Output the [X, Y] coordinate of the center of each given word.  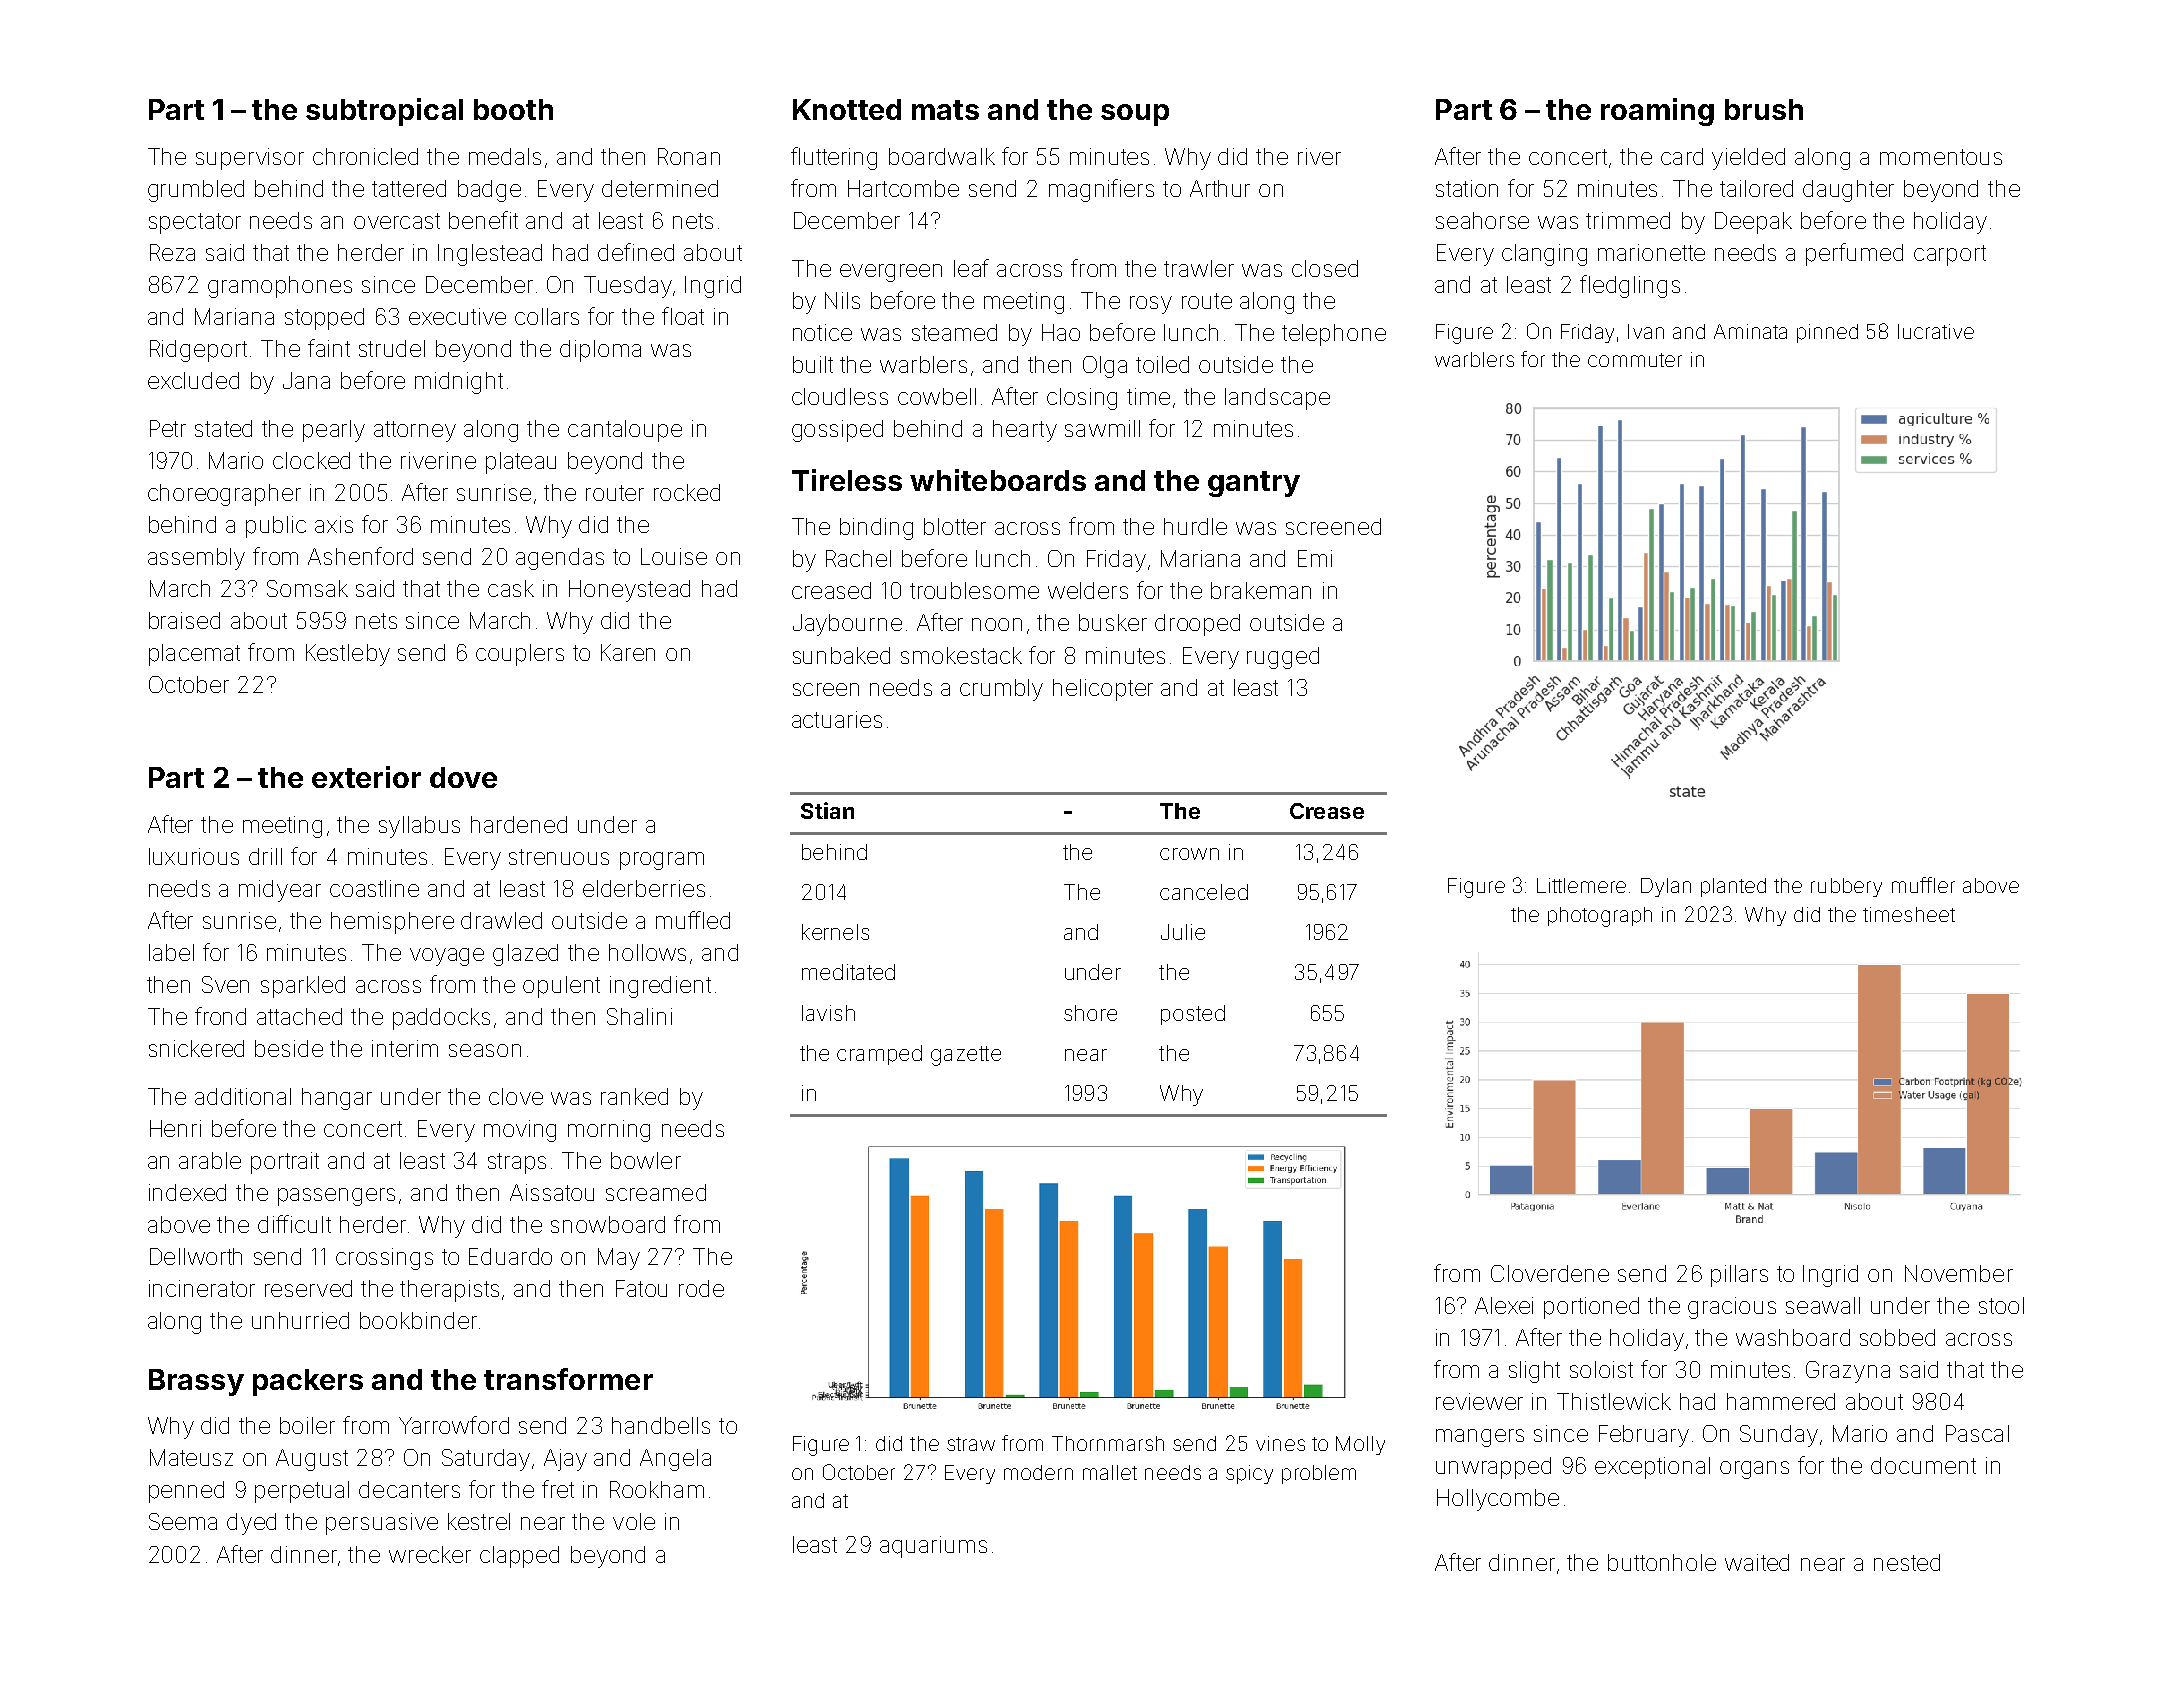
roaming [1657, 112]
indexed [187, 1192]
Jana [306, 380]
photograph [1600, 917]
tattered [409, 188]
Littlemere [1581, 885]
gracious [1732, 1308]
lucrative [1936, 331]
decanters [409, 1489]
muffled [693, 920]
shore [1090, 1013]
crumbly [1001, 690]
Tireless [847, 480]
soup [1135, 115]
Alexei [1504, 1305]
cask [511, 588]
